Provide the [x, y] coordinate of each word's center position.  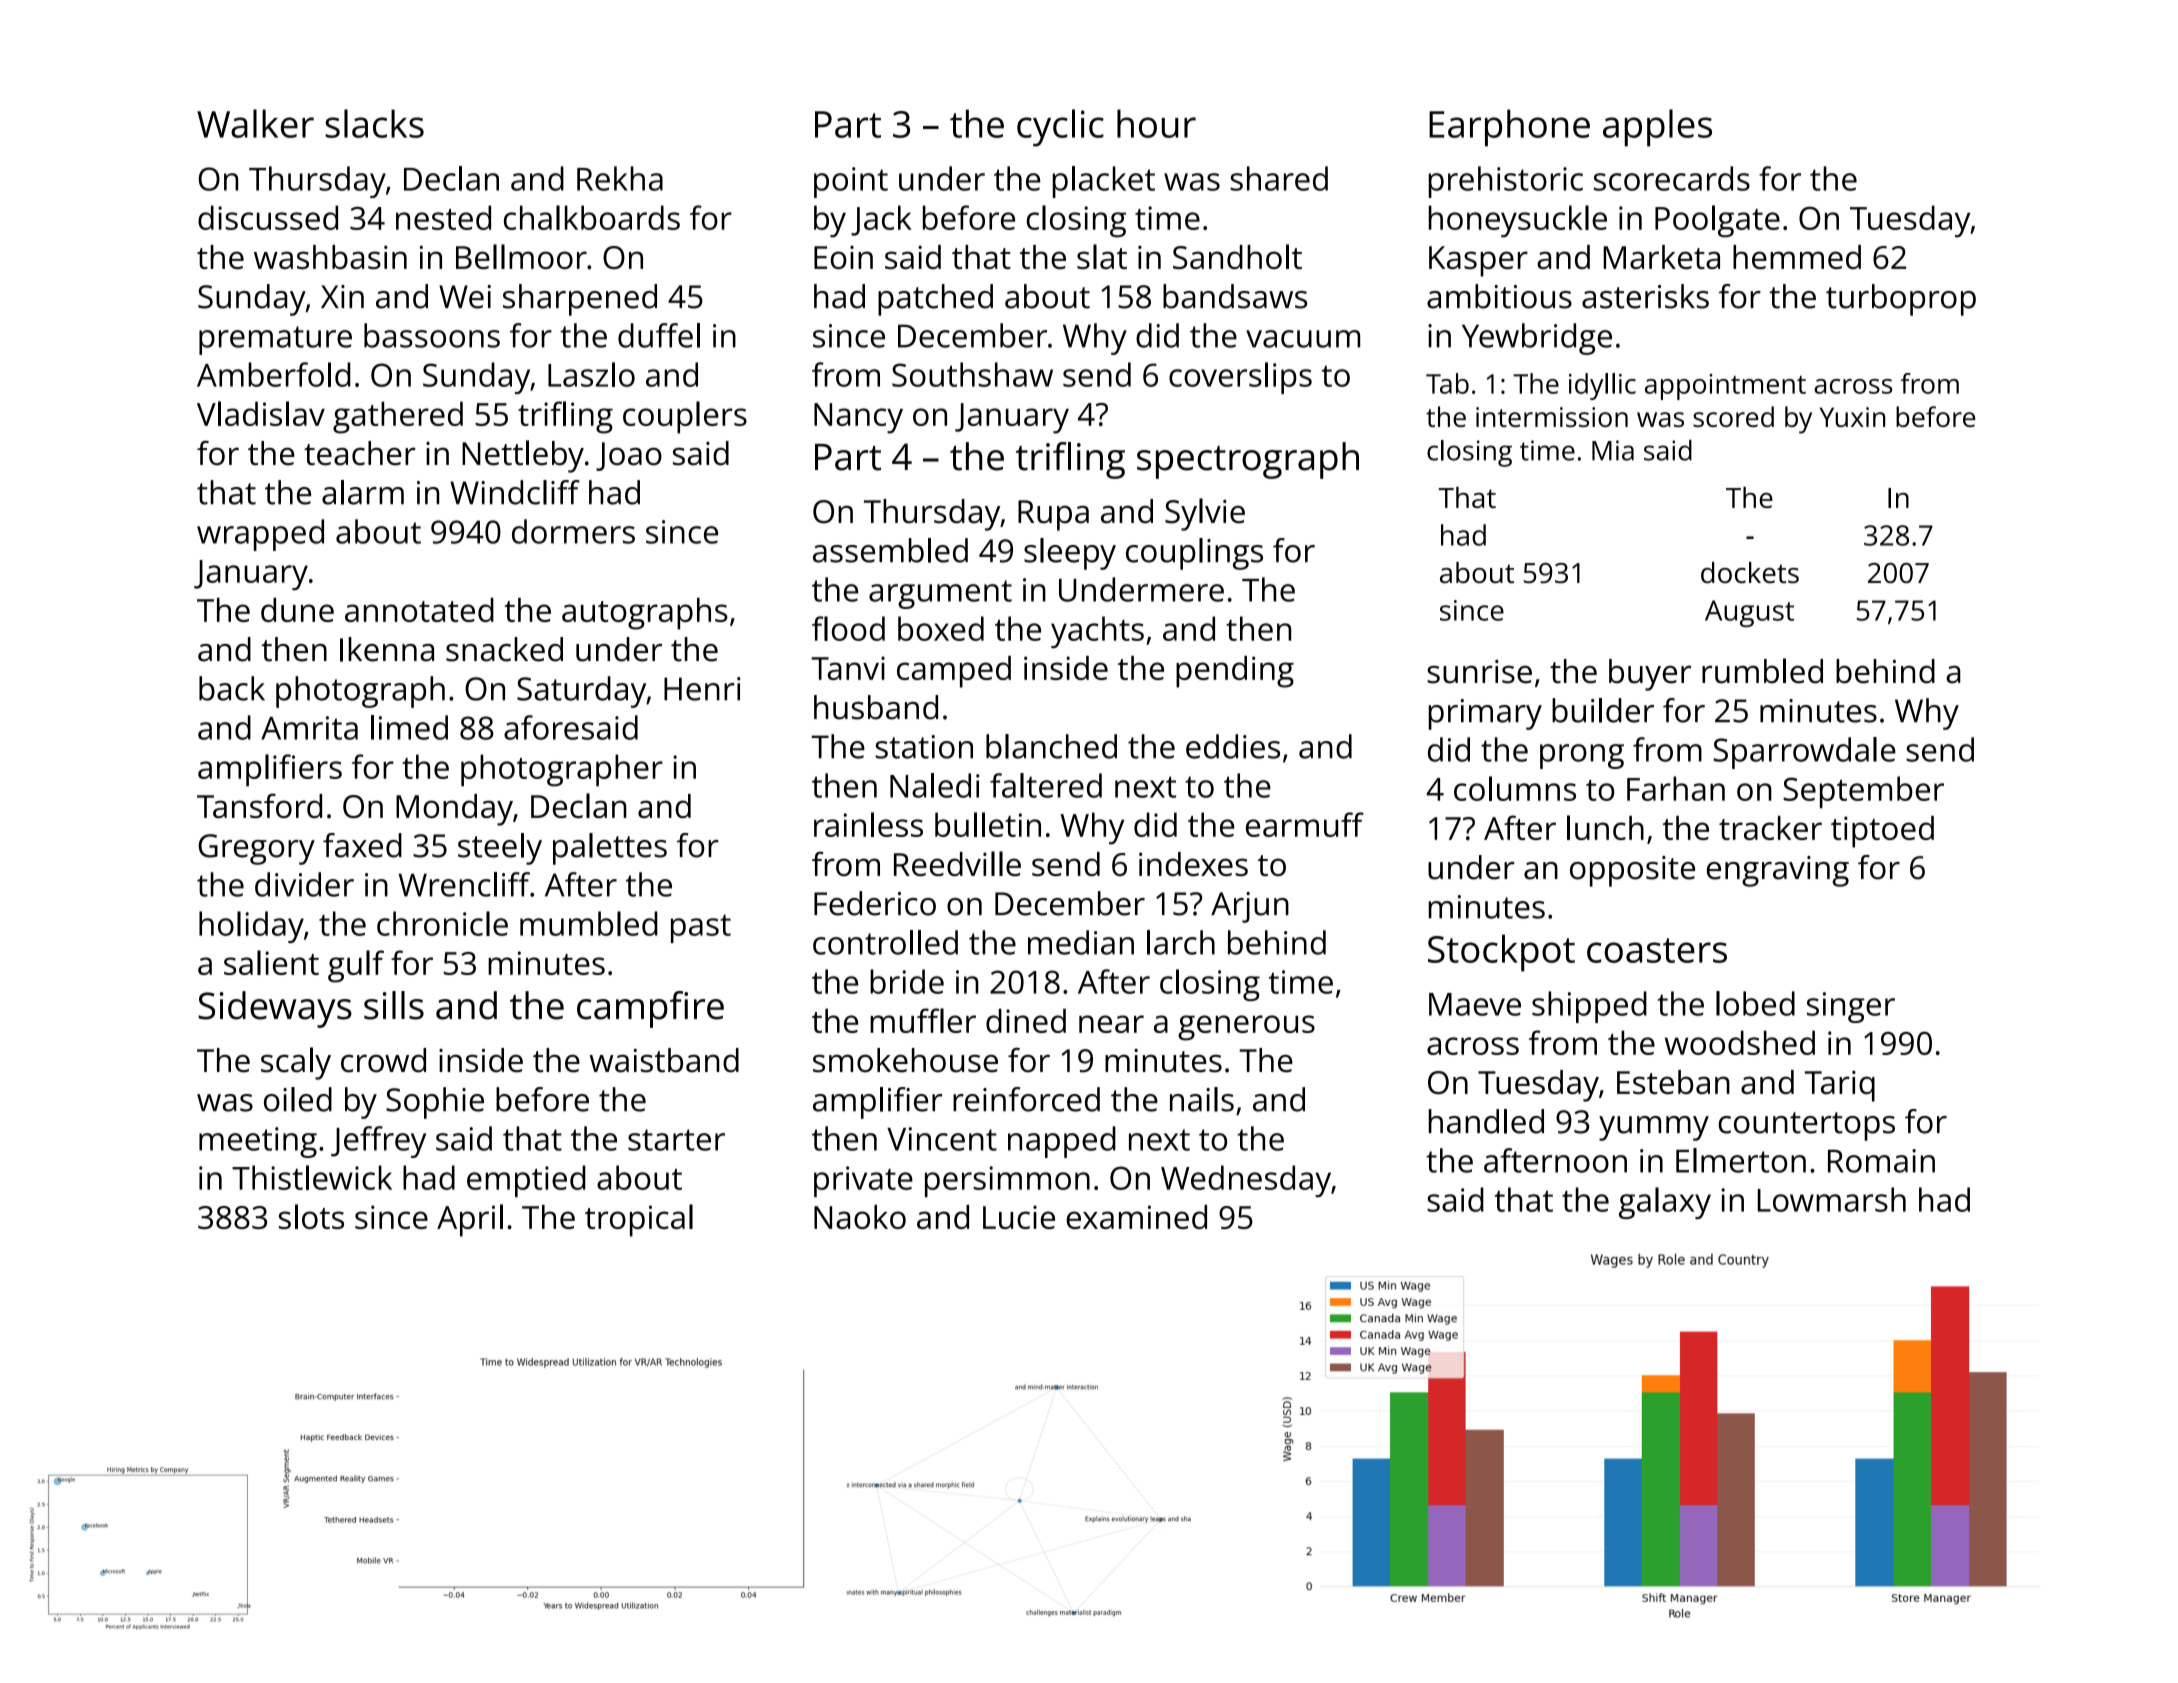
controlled [885, 942]
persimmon [1007, 1181]
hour [1156, 123]
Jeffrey [378, 1142]
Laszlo [591, 374]
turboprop [1901, 300]
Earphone [1509, 128]
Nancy [858, 418]
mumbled [589, 923]
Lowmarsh [1832, 1199]
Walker [255, 123]
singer [1851, 1007]
